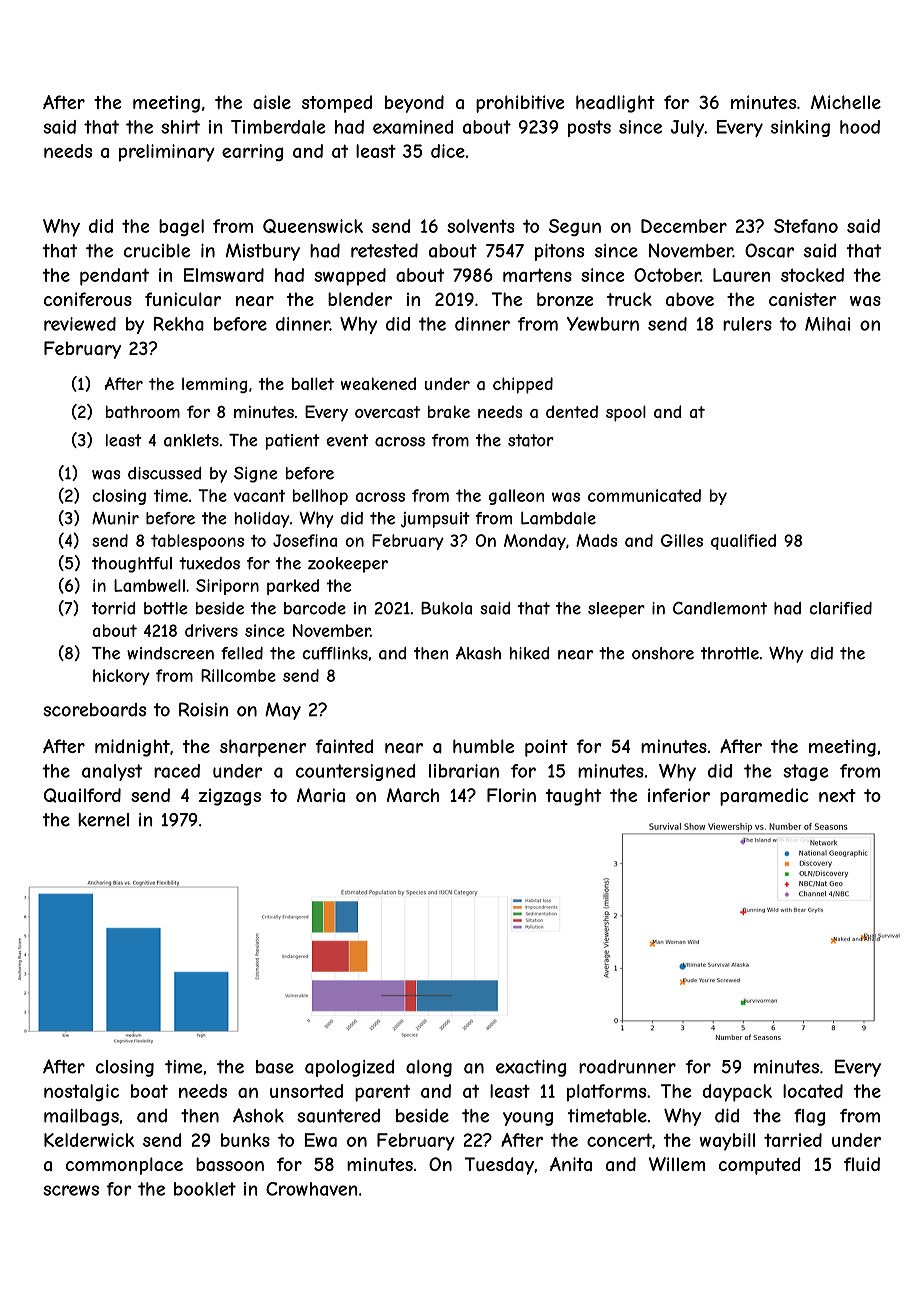  I want to click on taught, so click(573, 797).
